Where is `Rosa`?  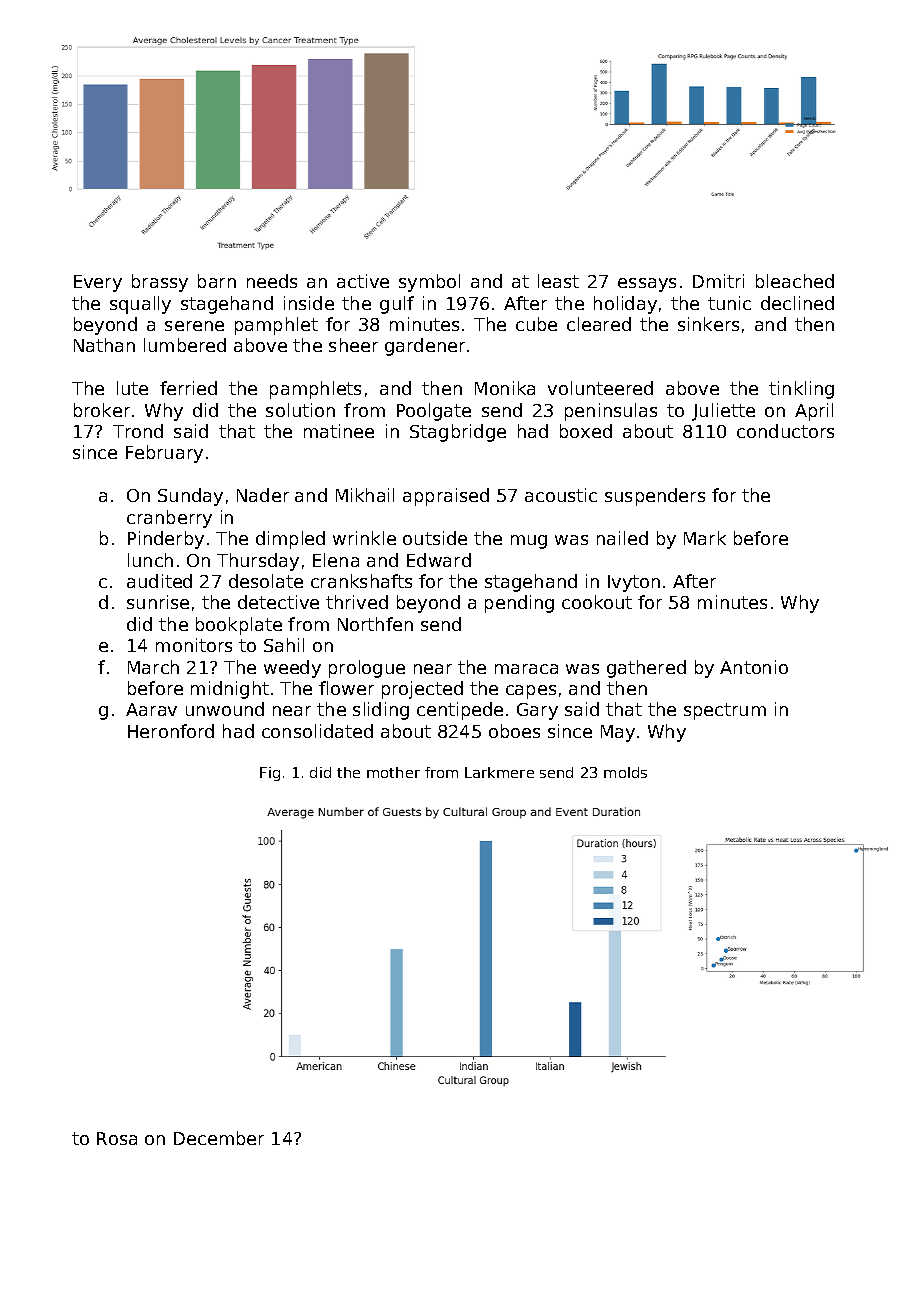
Rosa is located at coordinates (117, 1138).
